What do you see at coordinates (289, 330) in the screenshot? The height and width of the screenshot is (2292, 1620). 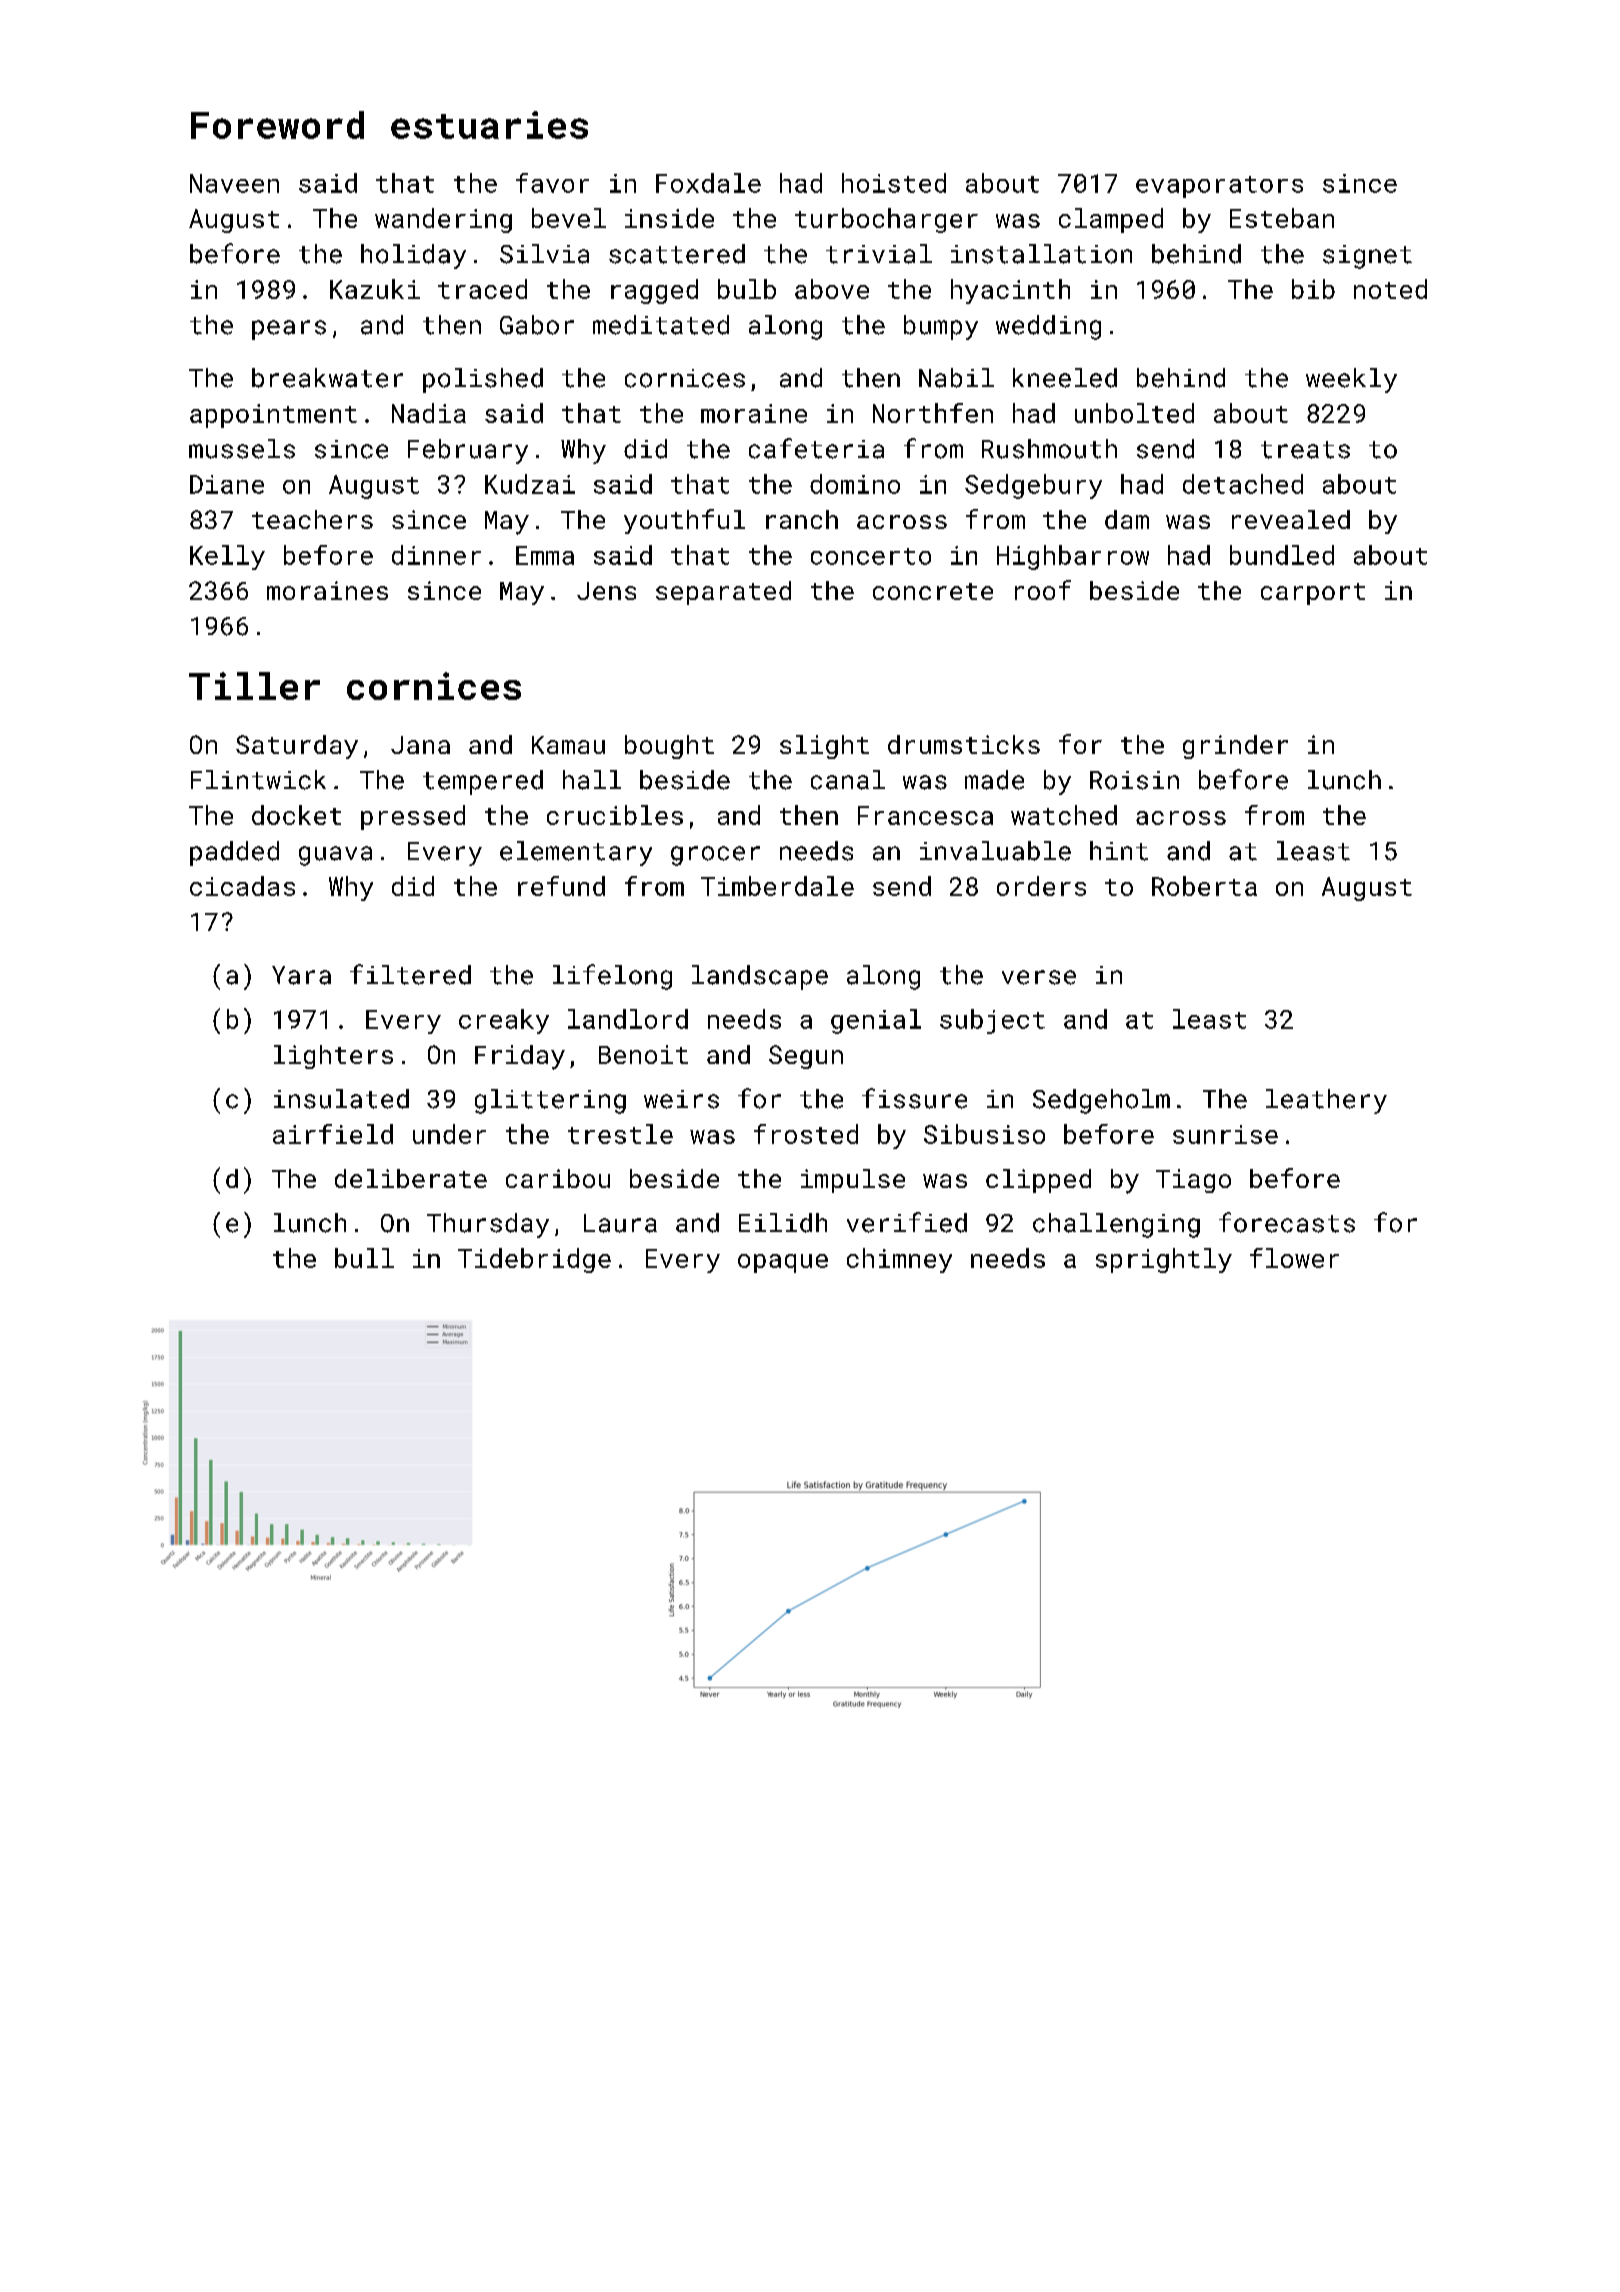 I see `pears` at bounding box center [289, 330].
